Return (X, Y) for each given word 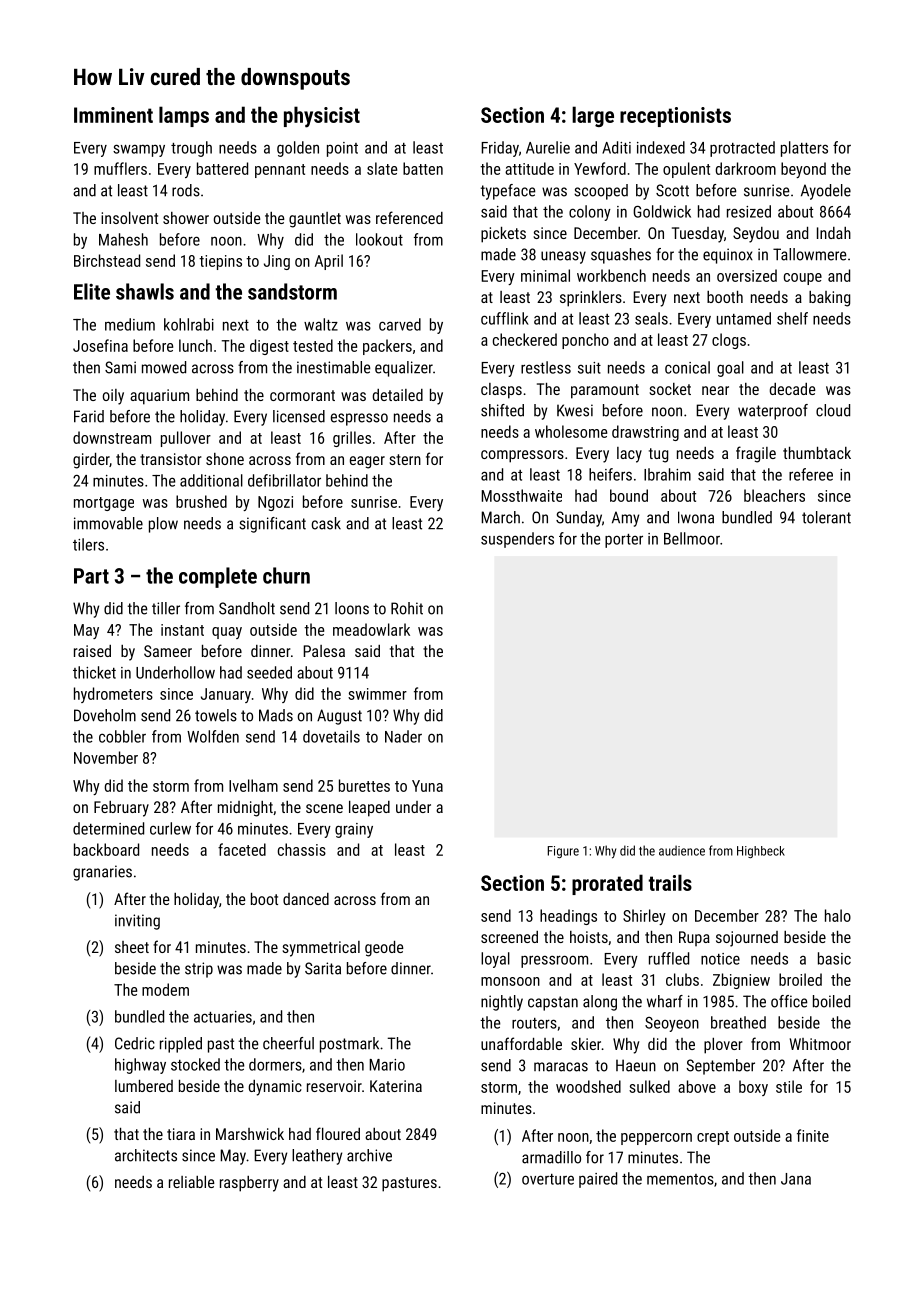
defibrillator (284, 480)
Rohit (407, 608)
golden (298, 149)
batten (423, 168)
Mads (276, 715)
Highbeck (761, 852)
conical (687, 367)
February (121, 809)
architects (146, 1155)
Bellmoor (692, 538)
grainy (354, 830)
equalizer (404, 369)
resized (749, 211)
